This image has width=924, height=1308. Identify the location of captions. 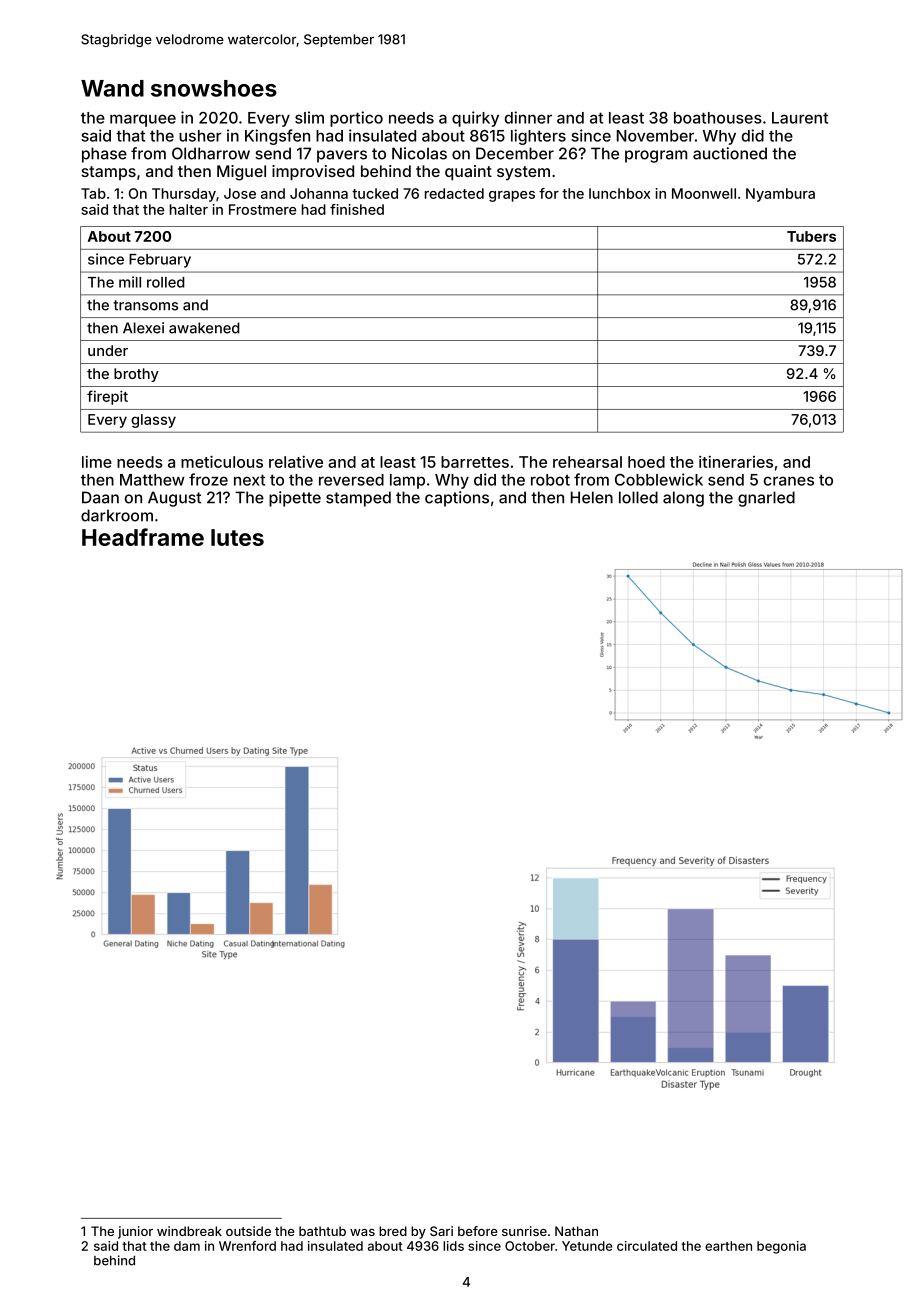
(457, 499).
